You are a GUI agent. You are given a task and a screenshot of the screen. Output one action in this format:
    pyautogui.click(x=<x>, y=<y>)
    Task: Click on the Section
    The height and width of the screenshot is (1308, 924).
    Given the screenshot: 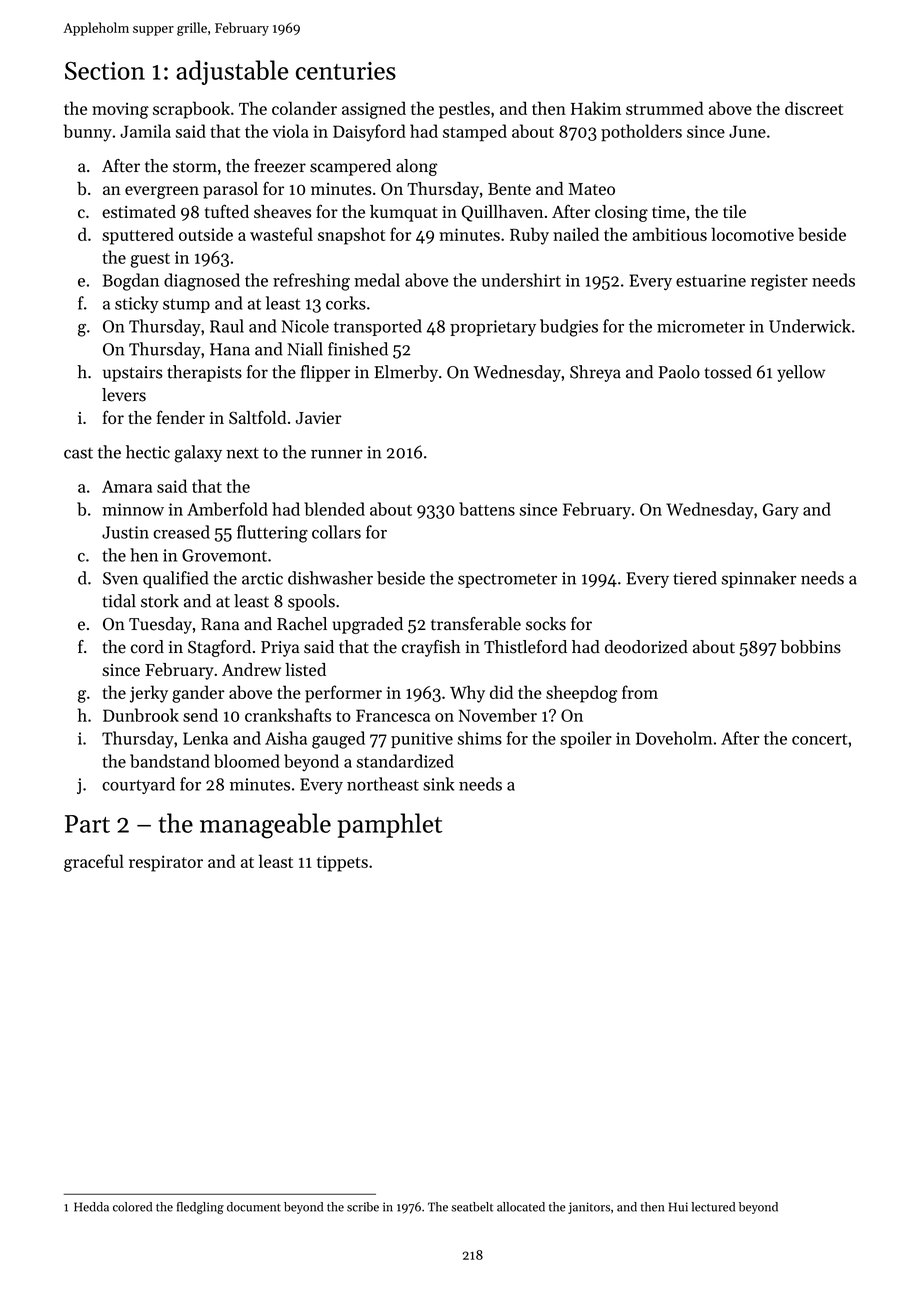 What is the action you would take?
    pyautogui.click(x=105, y=71)
